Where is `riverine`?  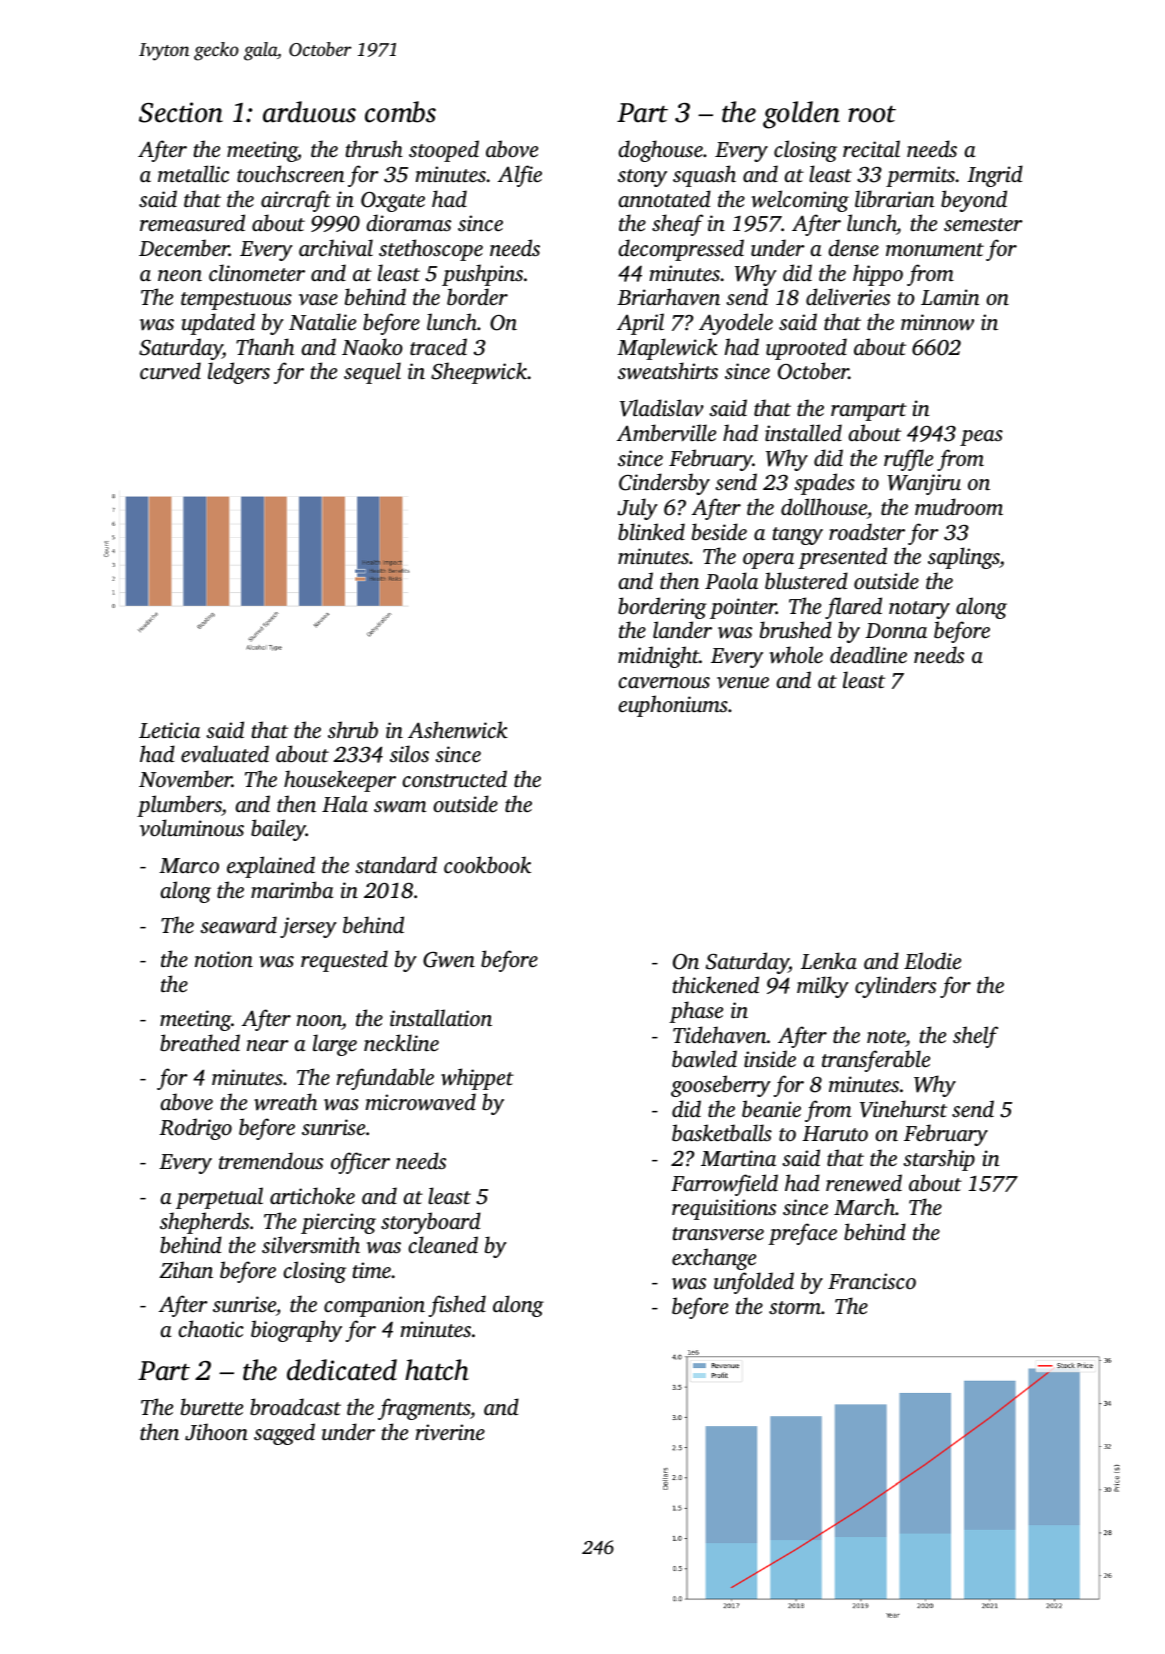
riverine is located at coordinates (450, 1432).
